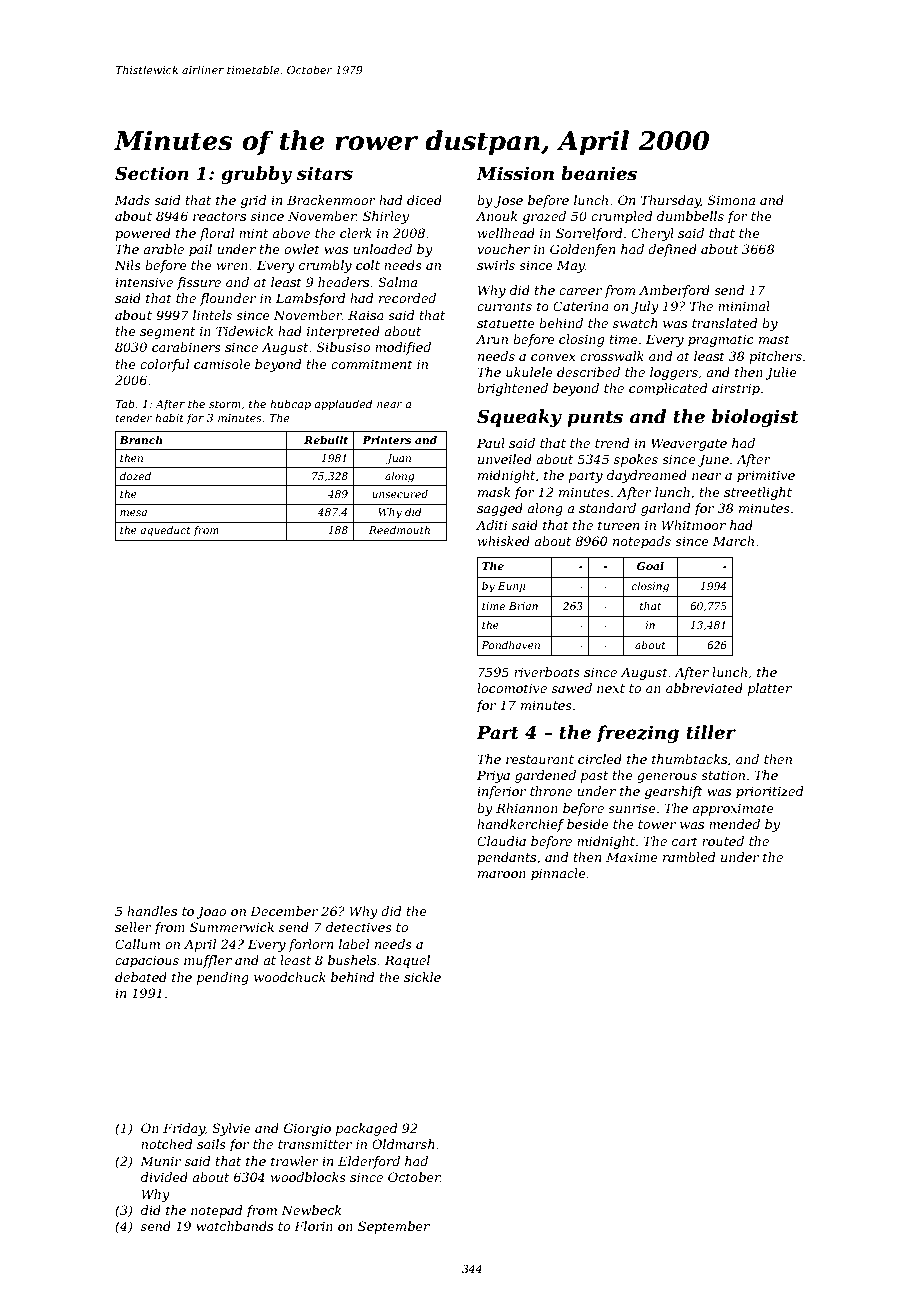 The width and height of the screenshot is (924, 1308). What do you see at coordinates (774, 339) in the screenshot?
I see `mast` at bounding box center [774, 339].
